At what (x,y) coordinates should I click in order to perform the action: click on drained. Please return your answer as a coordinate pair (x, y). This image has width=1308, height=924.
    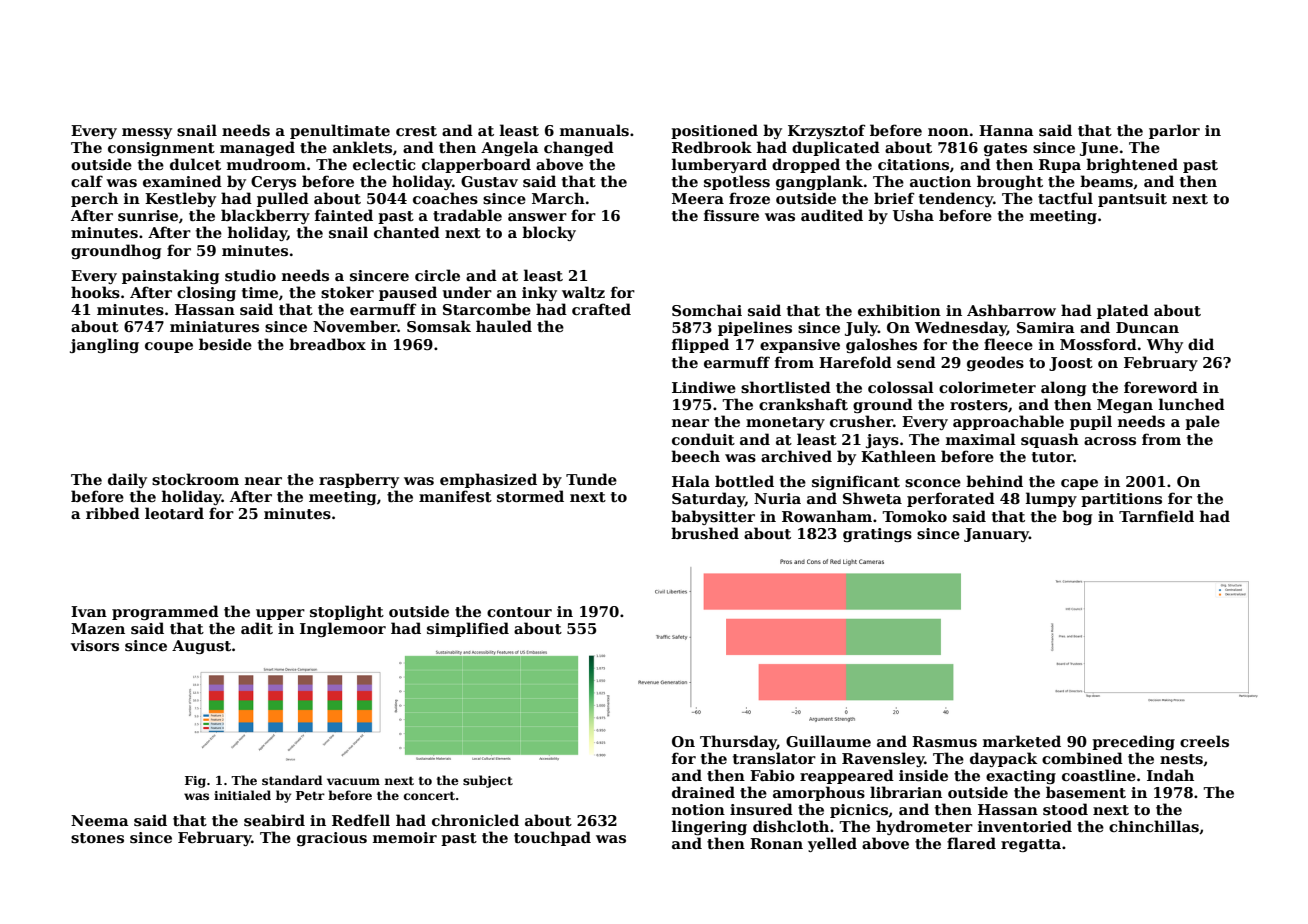
    Looking at the image, I should click on (703, 792).
